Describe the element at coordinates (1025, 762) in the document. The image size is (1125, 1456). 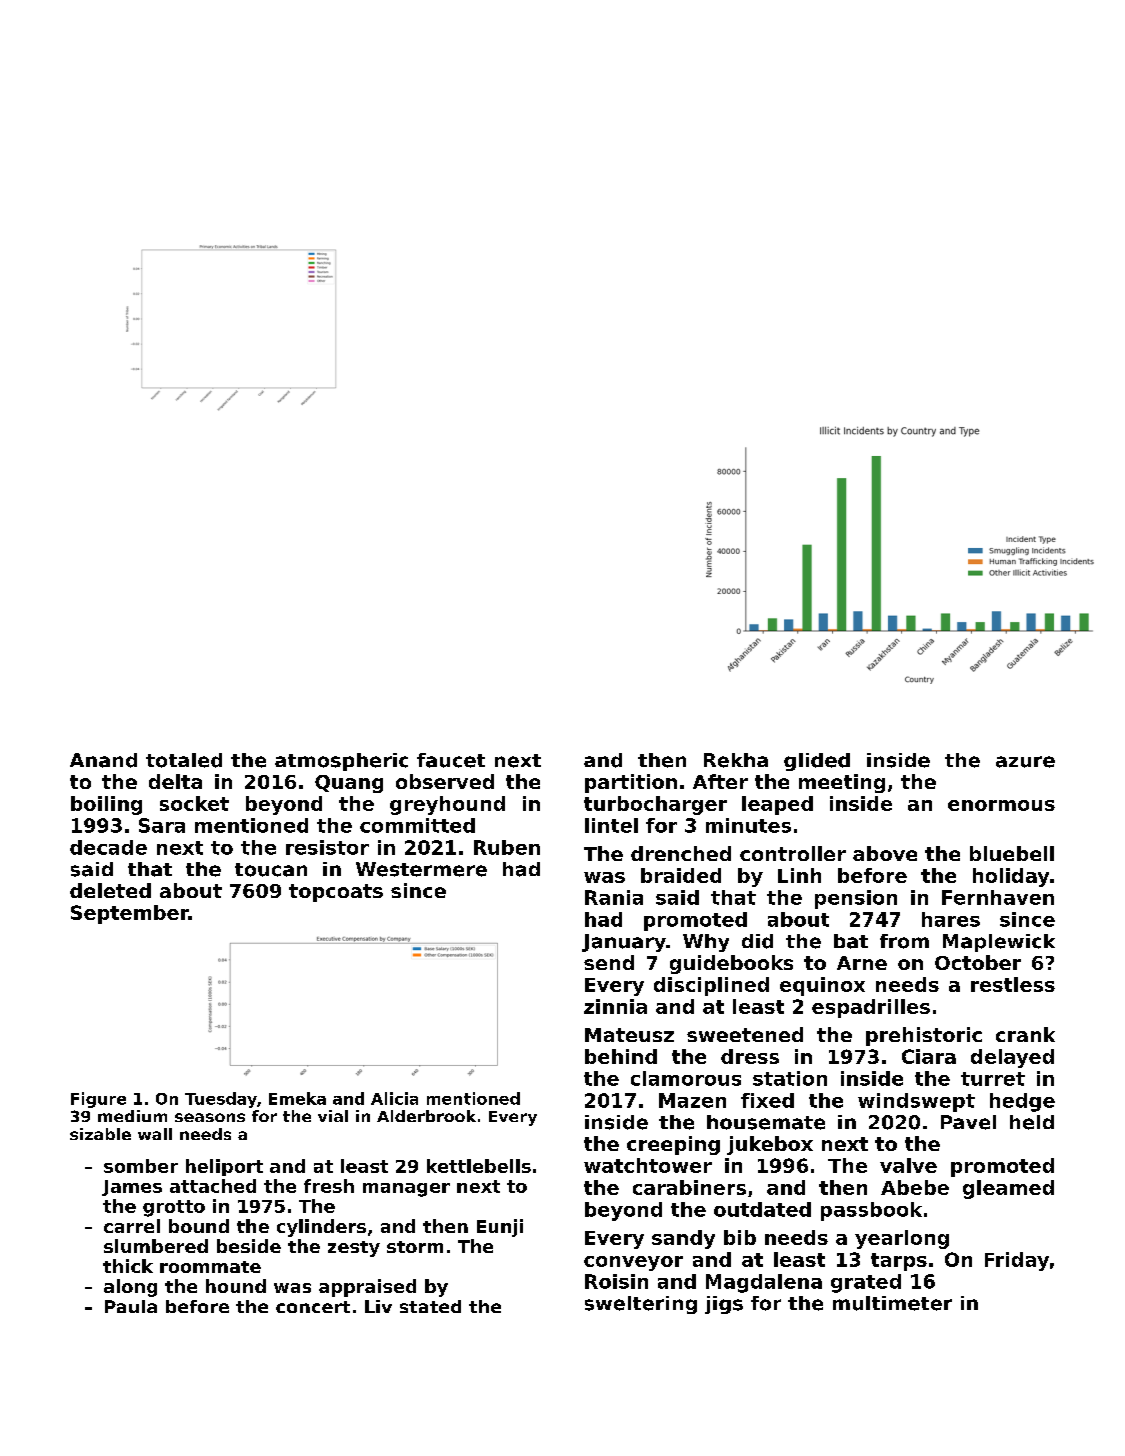
I see `azure` at that location.
